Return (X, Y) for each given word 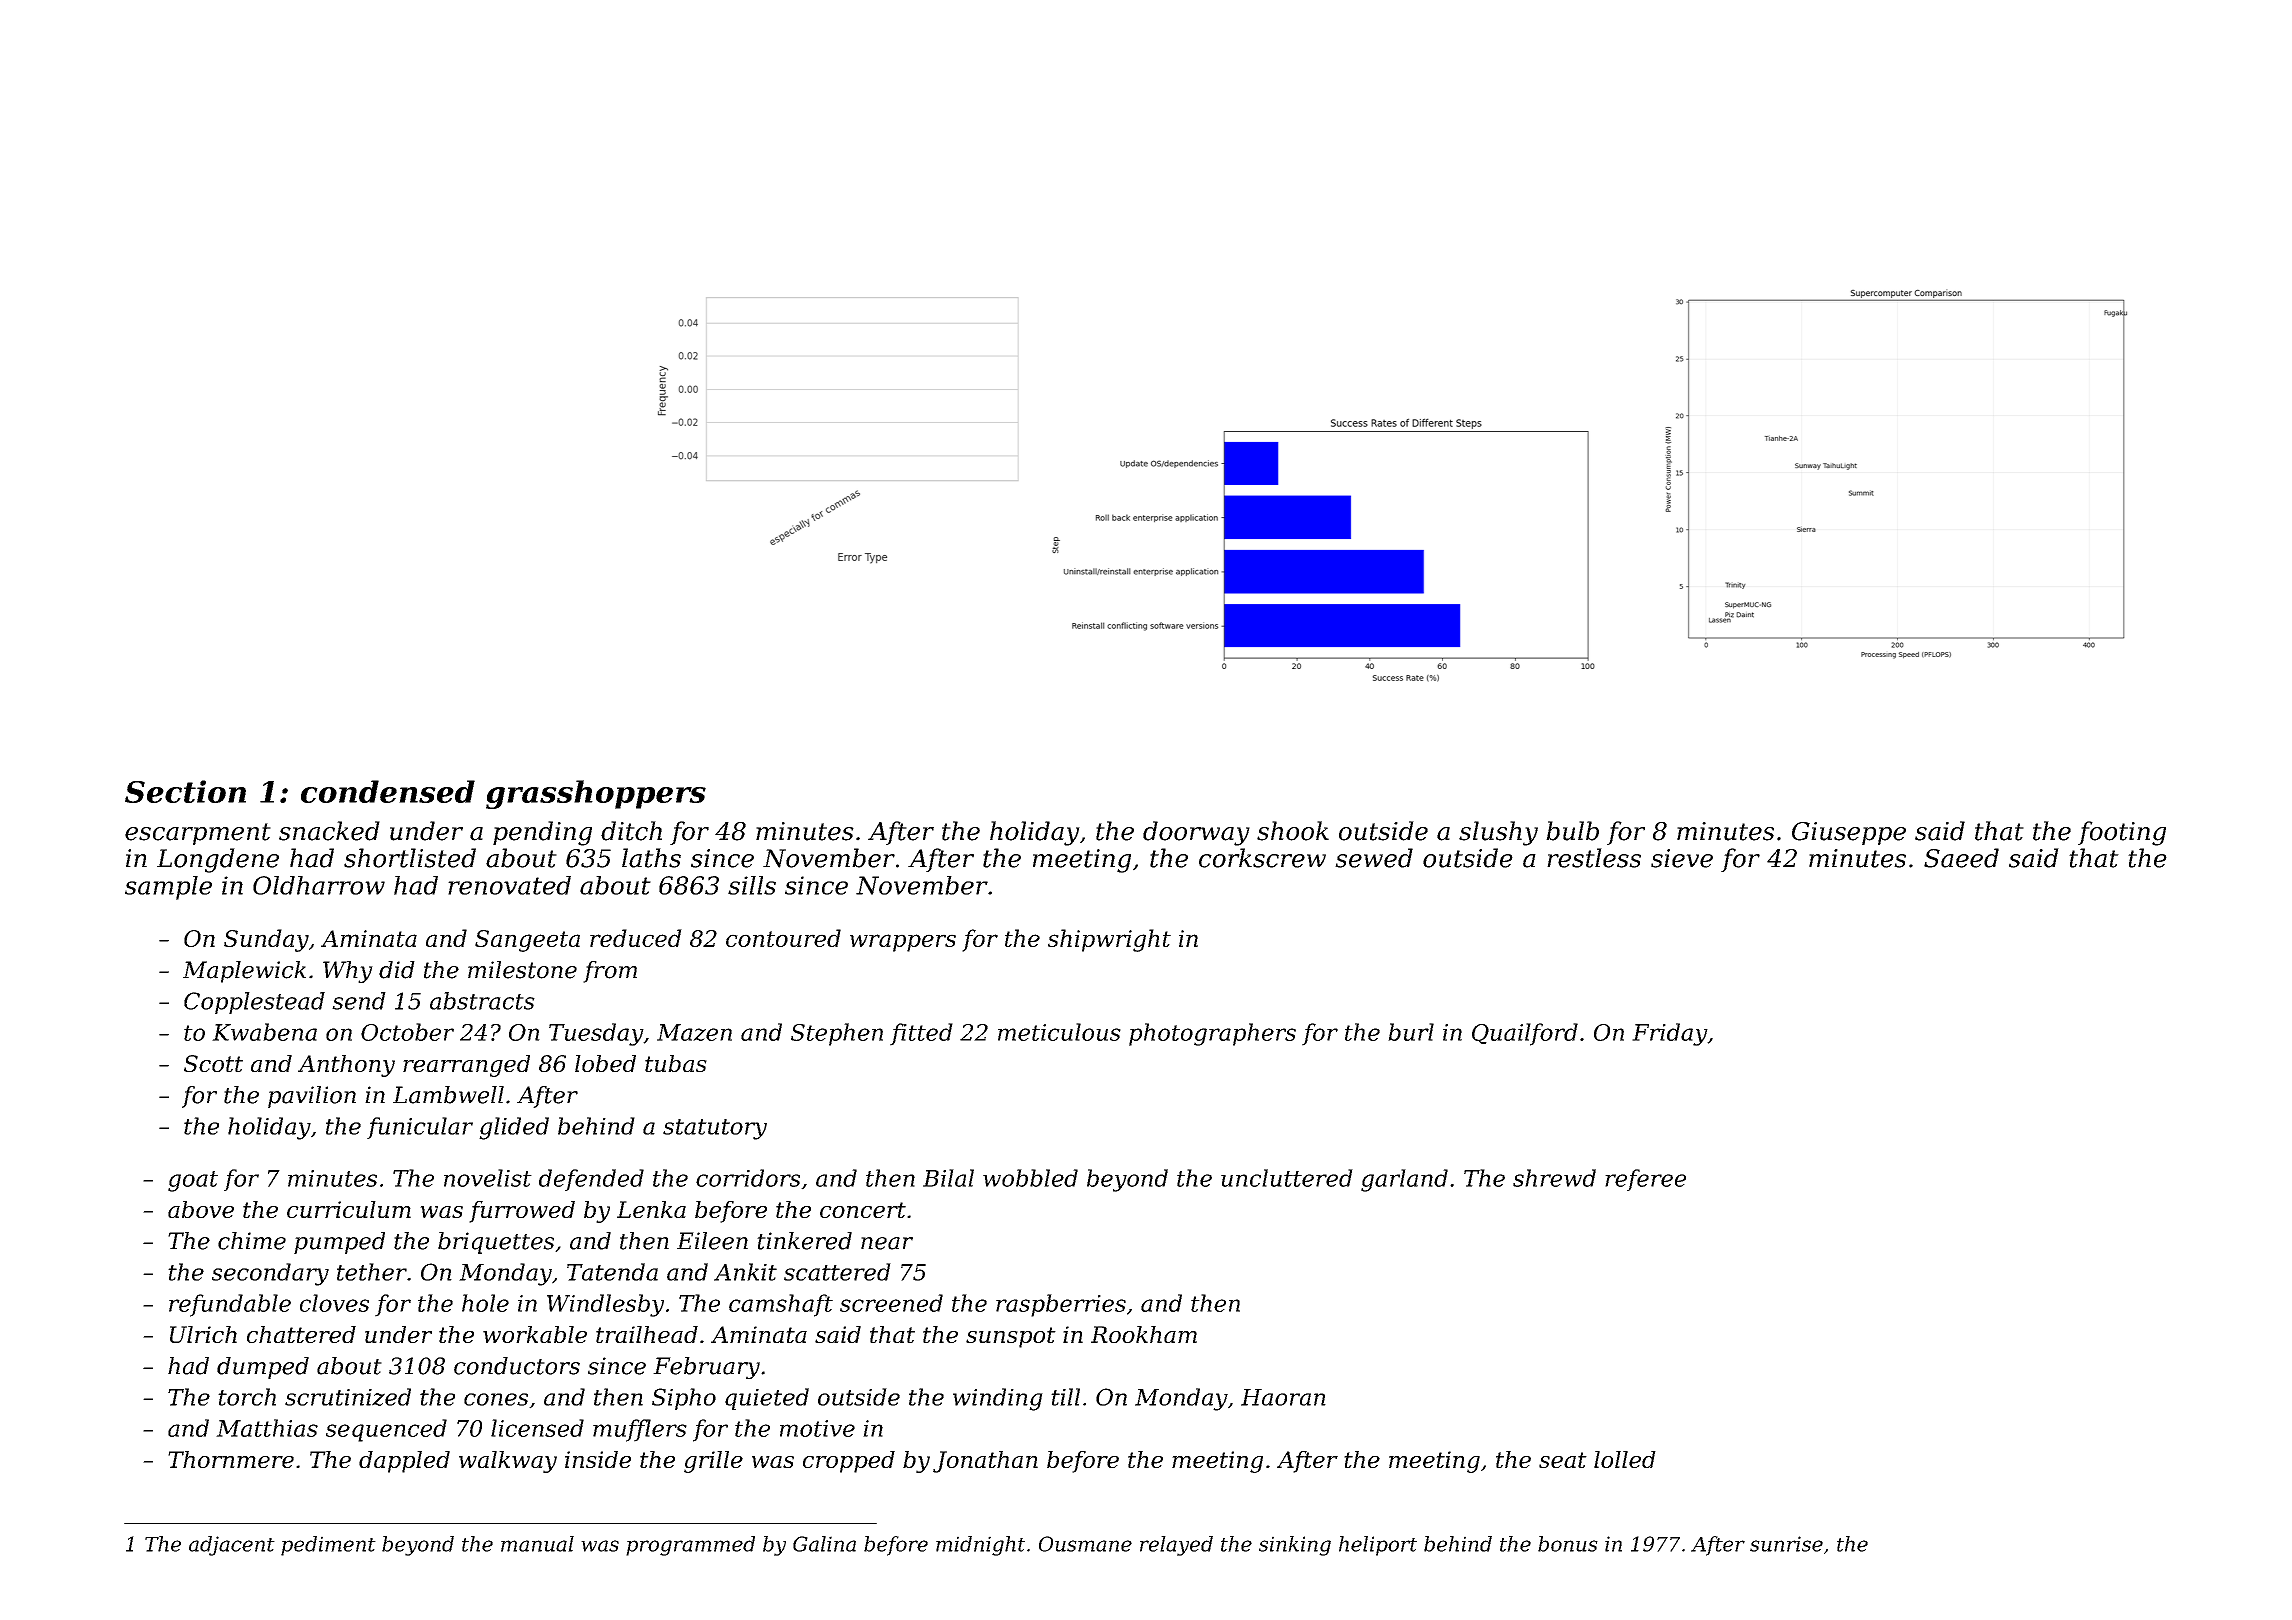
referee (1645, 1180)
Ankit (745, 1272)
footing (2122, 833)
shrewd (1554, 1178)
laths (651, 858)
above (201, 1209)
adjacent (232, 1546)
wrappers (903, 943)
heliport (1378, 1546)
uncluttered (1287, 1178)
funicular (420, 1128)
